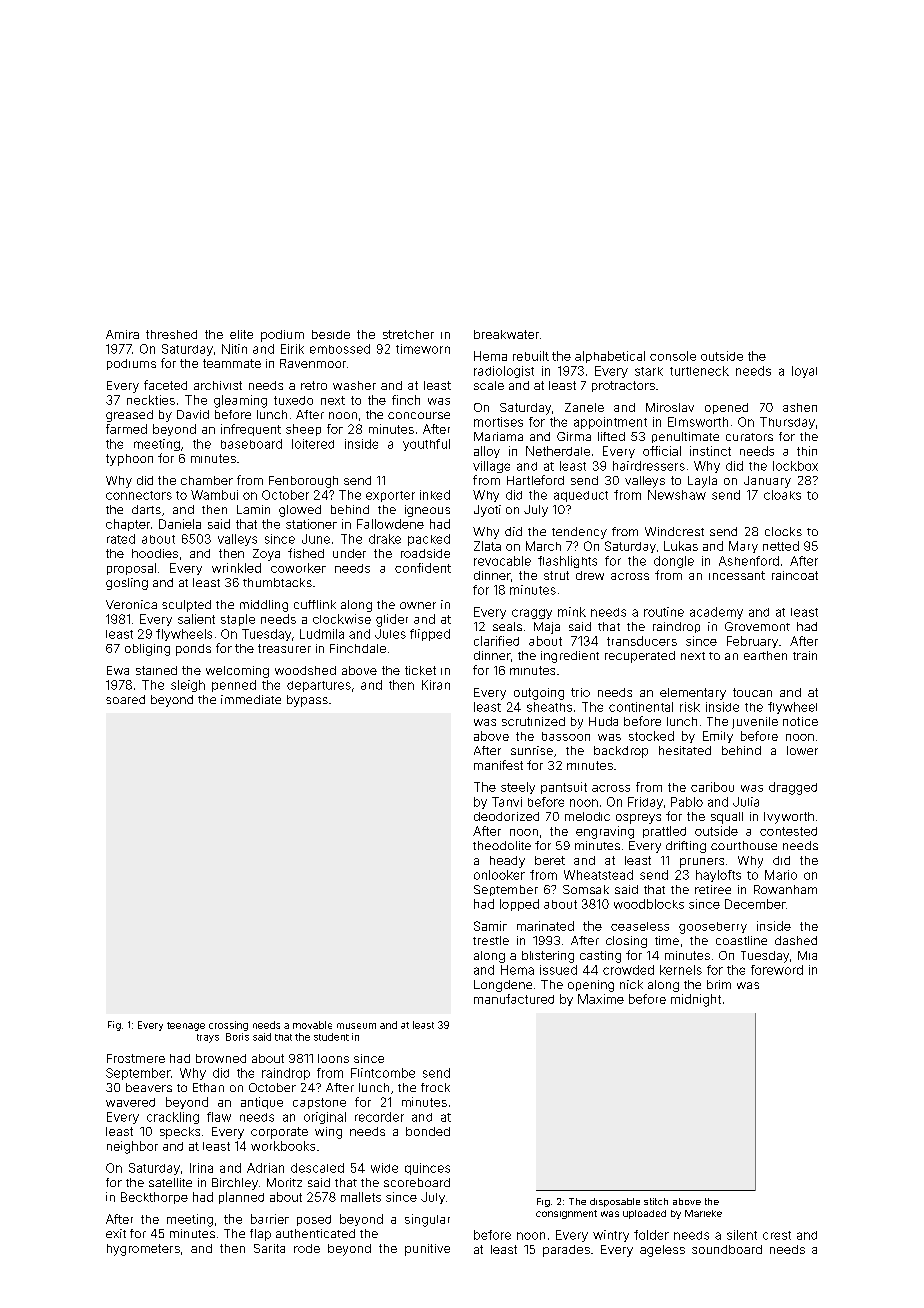  I want to click on coastline, so click(741, 940).
